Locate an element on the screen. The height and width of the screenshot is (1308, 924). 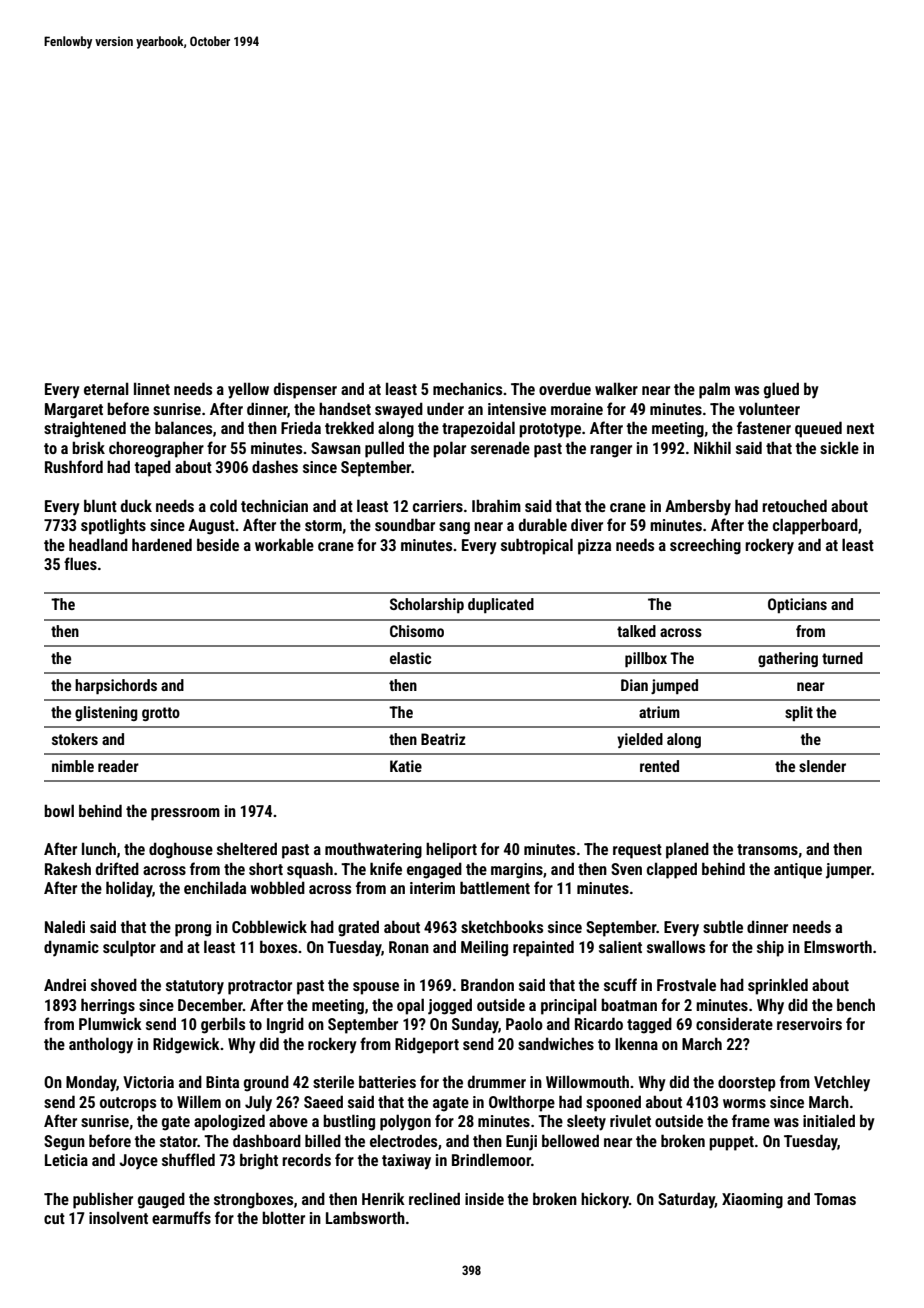
gauged is located at coordinates (161, 1200).
